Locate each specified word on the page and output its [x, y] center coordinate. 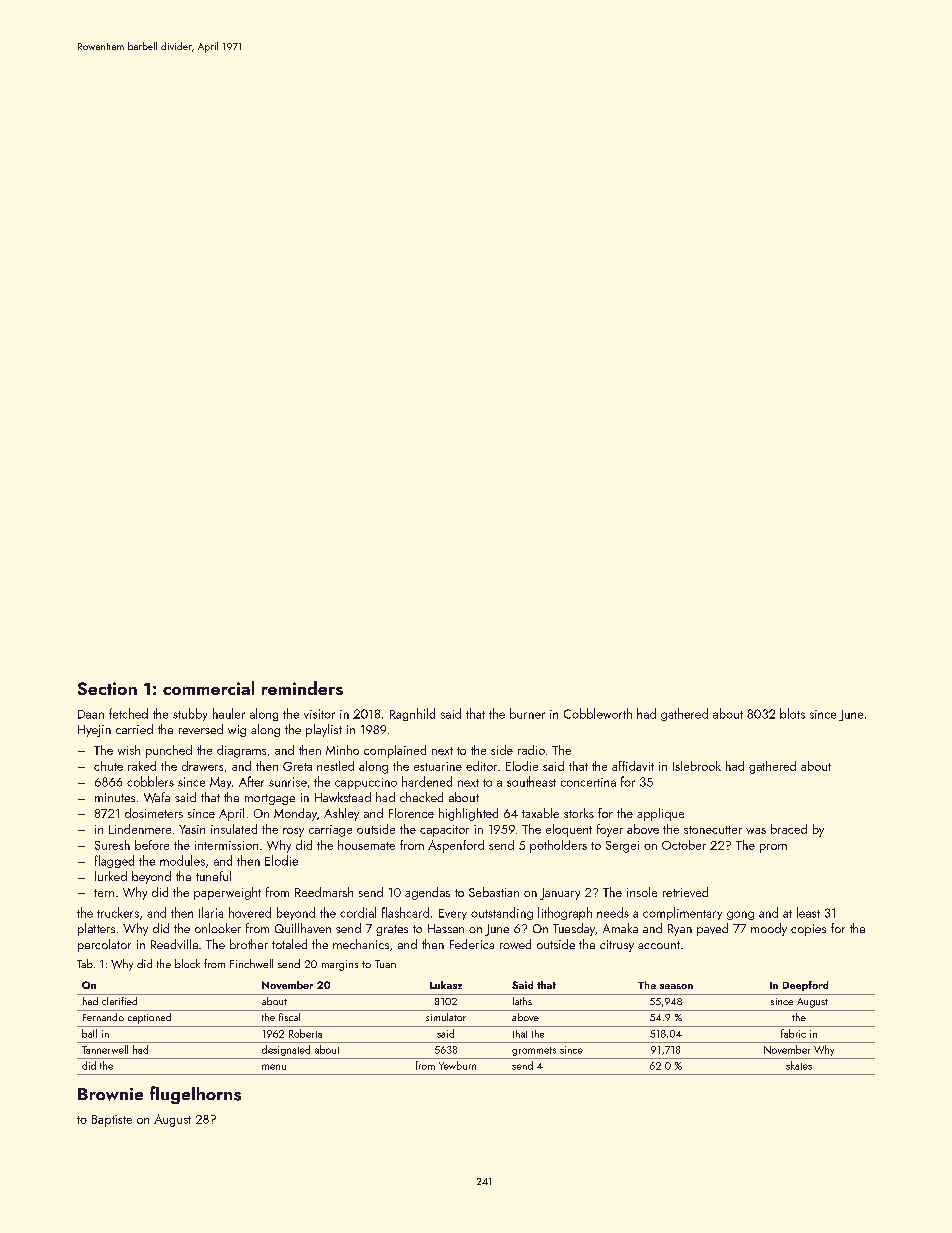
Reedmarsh [324, 892]
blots [792, 713]
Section [107, 688]
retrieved [685, 892]
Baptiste [112, 1121]
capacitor [444, 831]
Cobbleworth [598, 713]
